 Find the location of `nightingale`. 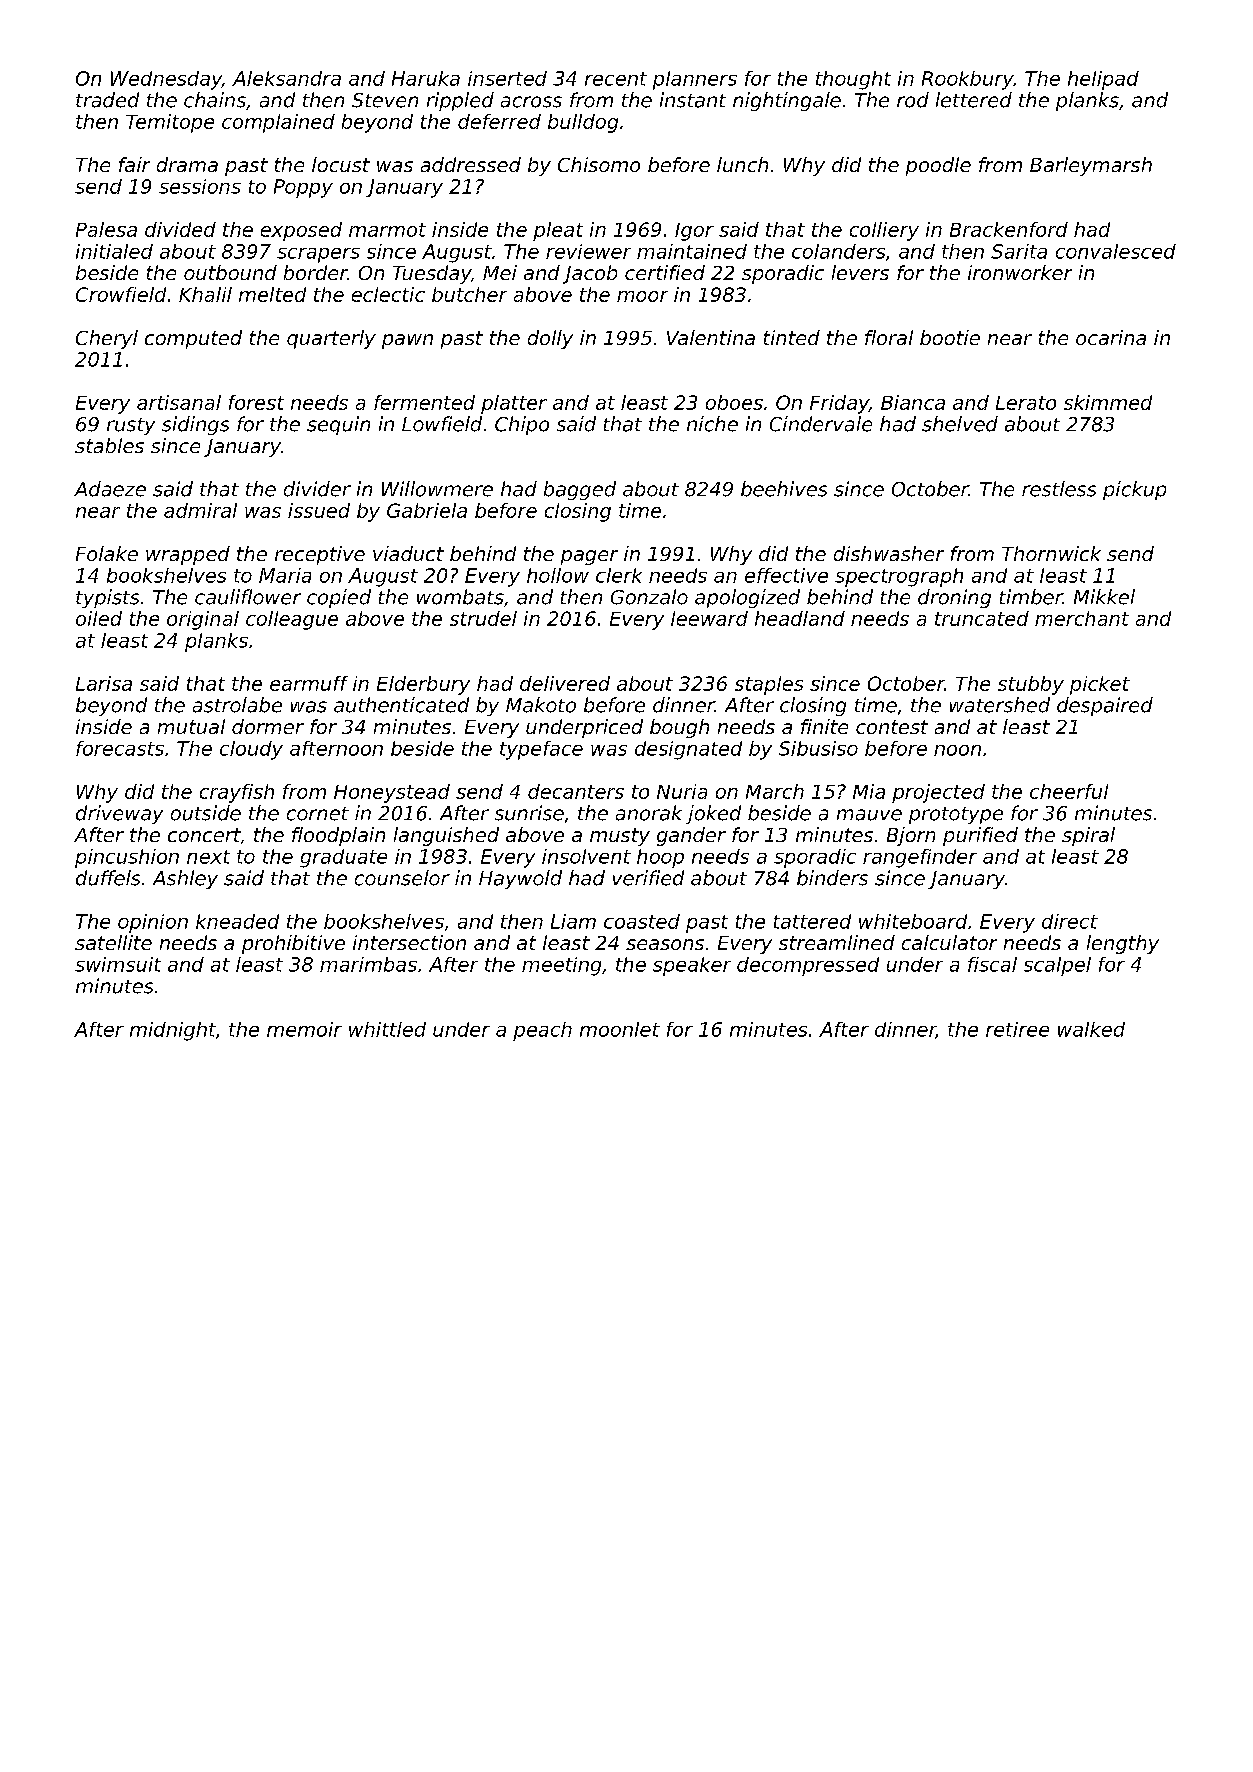

nightingale is located at coordinates (787, 101).
